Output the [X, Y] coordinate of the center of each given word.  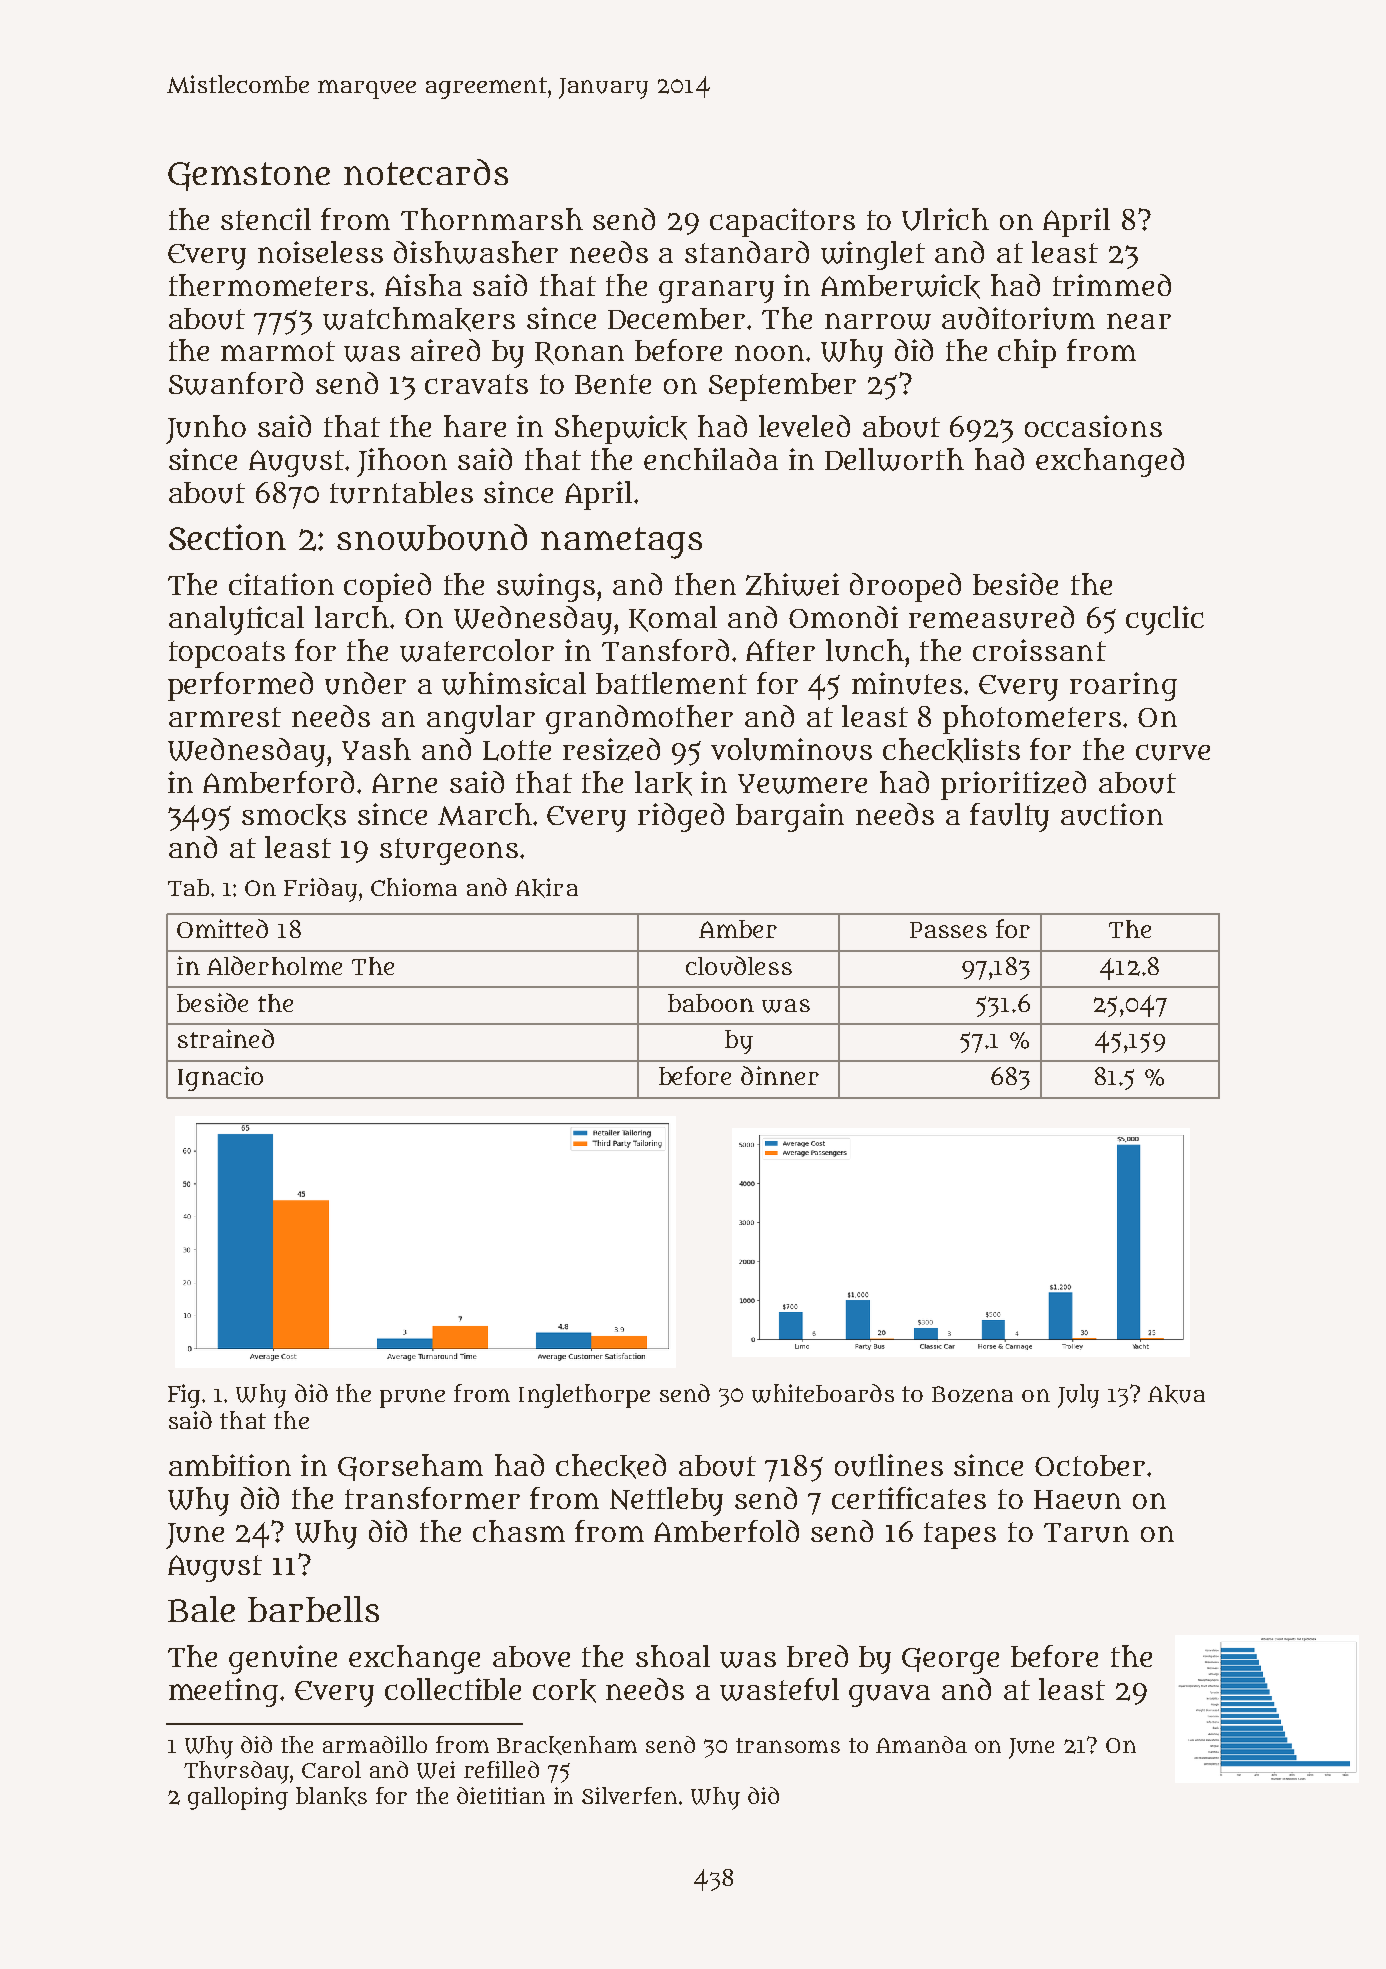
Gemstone [249, 176]
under [365, 683]
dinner [780, 1075]
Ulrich [945, 219]
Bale [201, 1609]
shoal [673, 1656]
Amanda [921, 1744]
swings [546, 587]
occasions [1093, 426]
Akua [1176, 1394]
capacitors [782, 222]
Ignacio [220, 1078]
